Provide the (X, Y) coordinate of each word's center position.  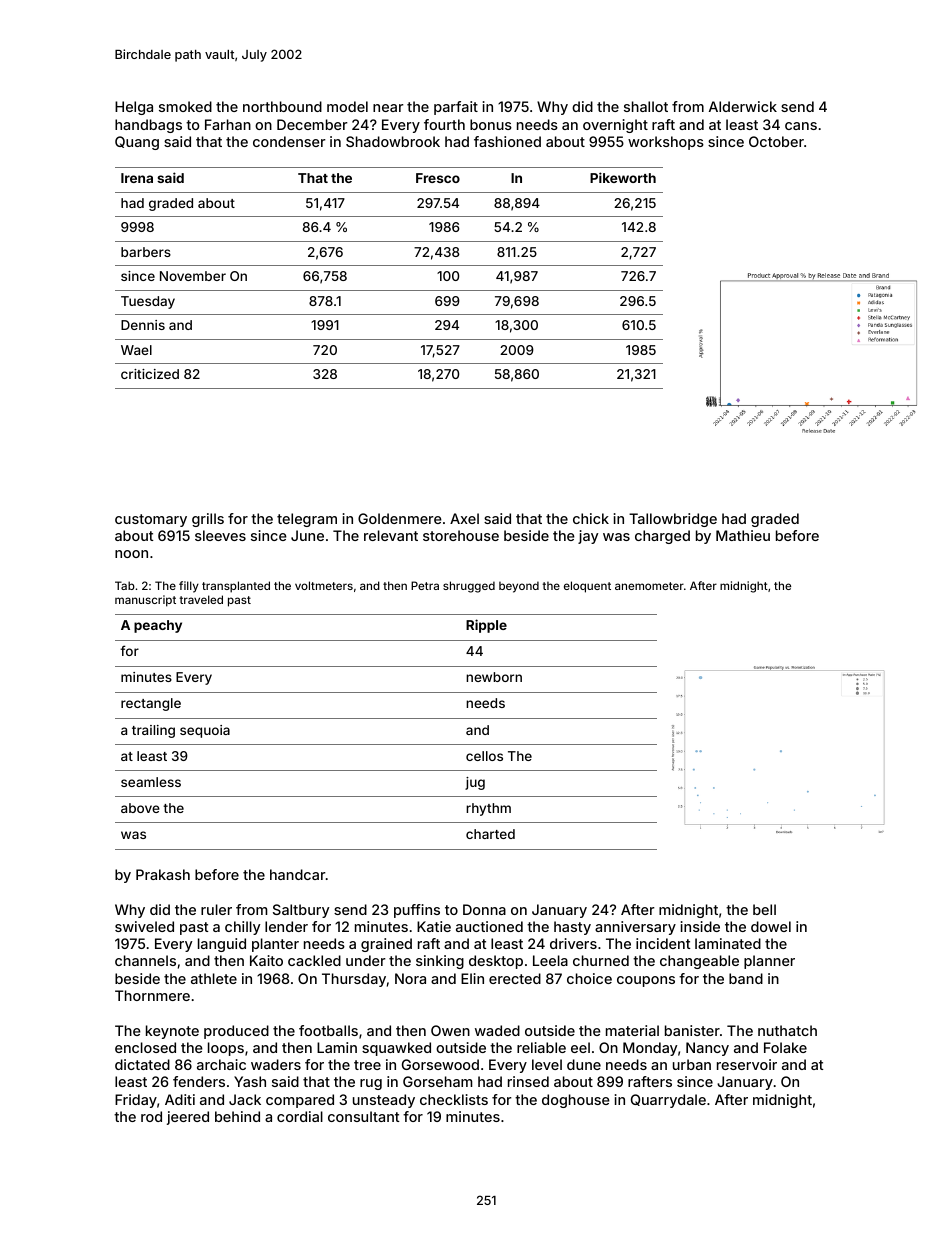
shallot (646, 106)
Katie (434, 926)
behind (237, 1116)
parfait (456, 108)
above (140, 808)
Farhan (228, 124)
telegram (307, 520)
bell (764, 909)
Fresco (438, 178)
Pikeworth (623, 177)
